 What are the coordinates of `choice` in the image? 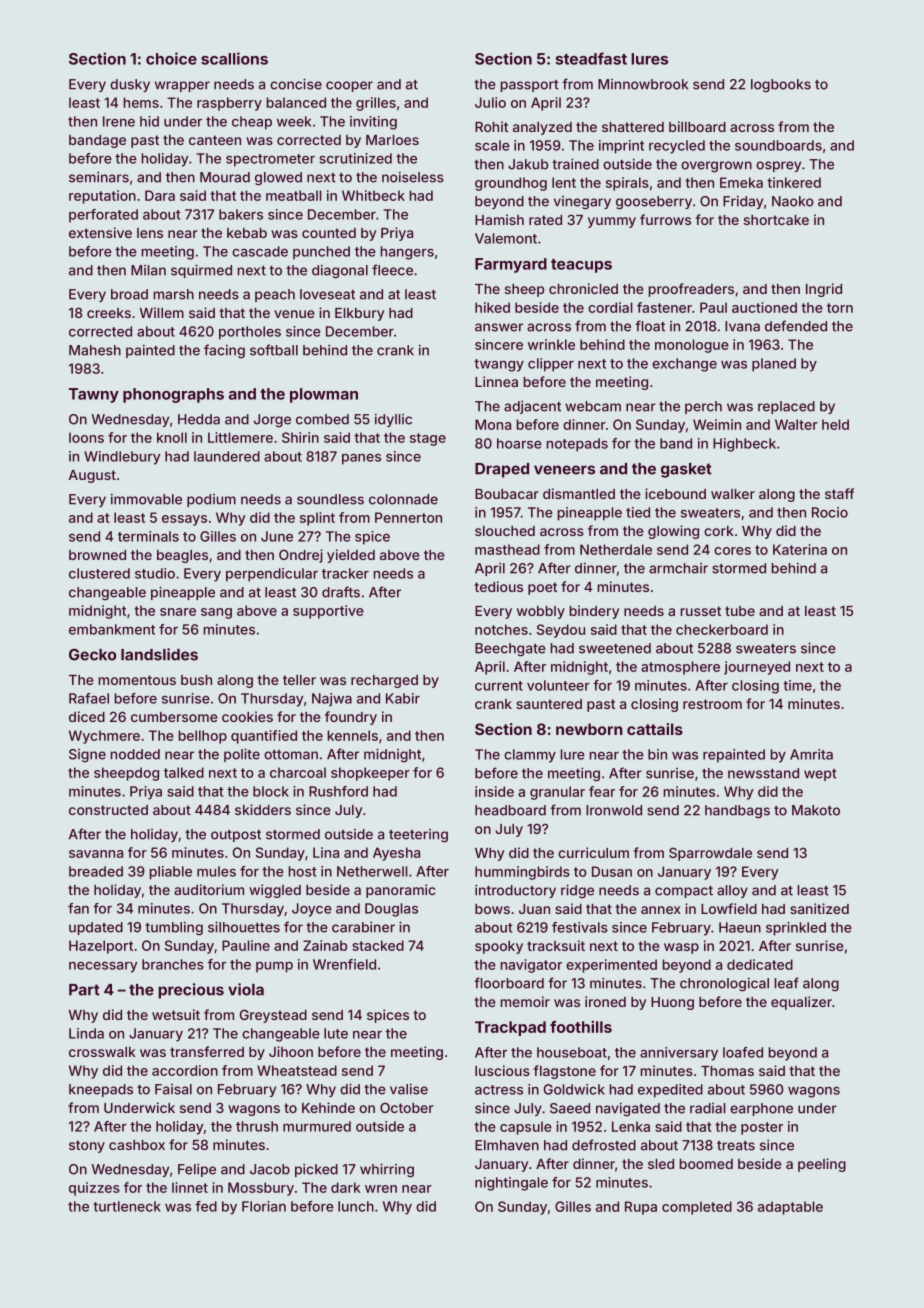 It's located at (171, 58).
